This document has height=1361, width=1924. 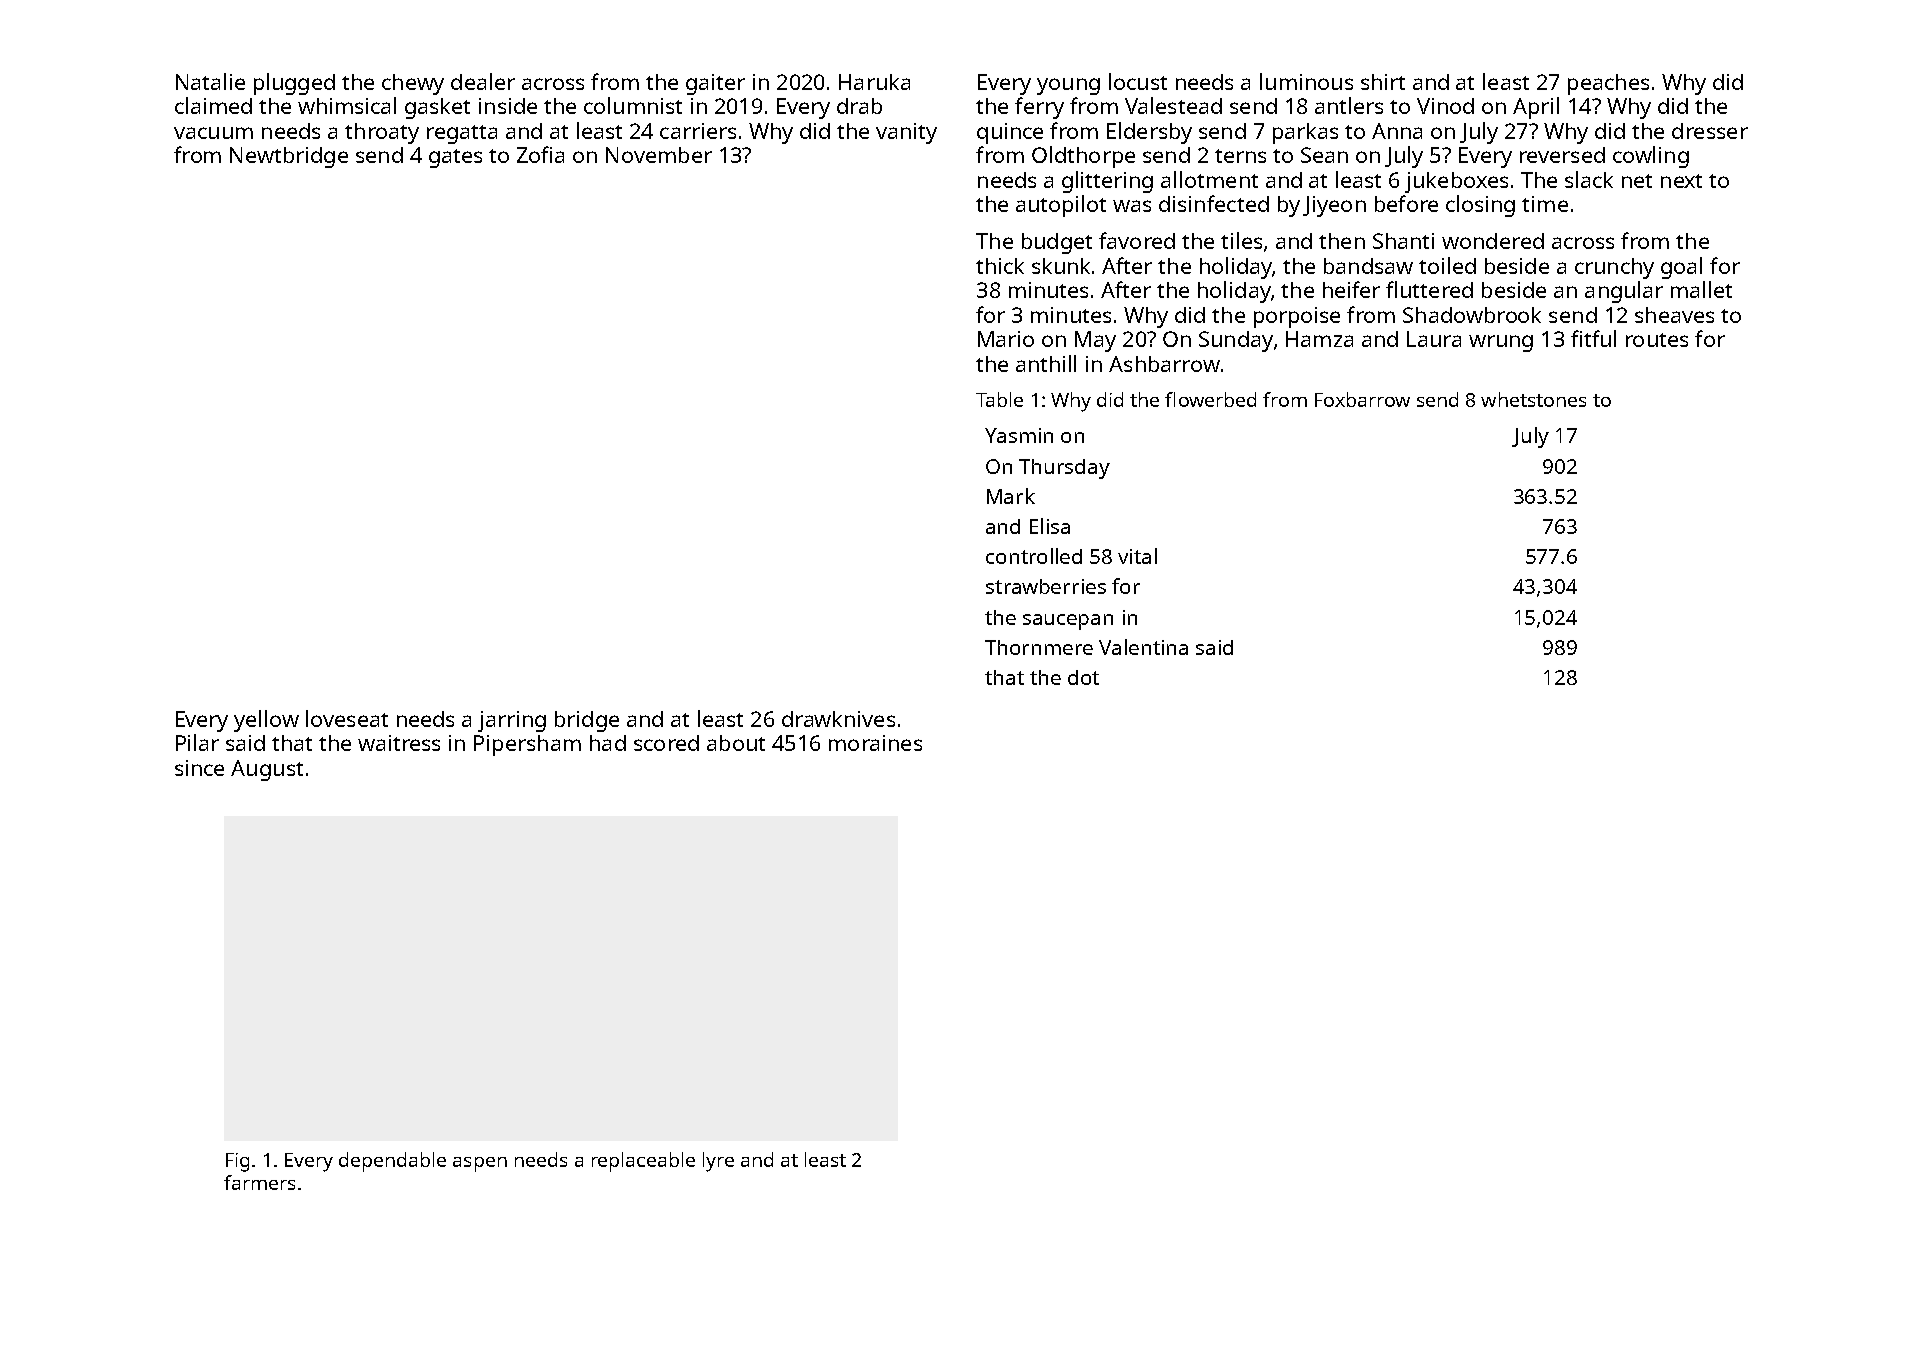 I want to click on drab, so click(x=859, y=106).
